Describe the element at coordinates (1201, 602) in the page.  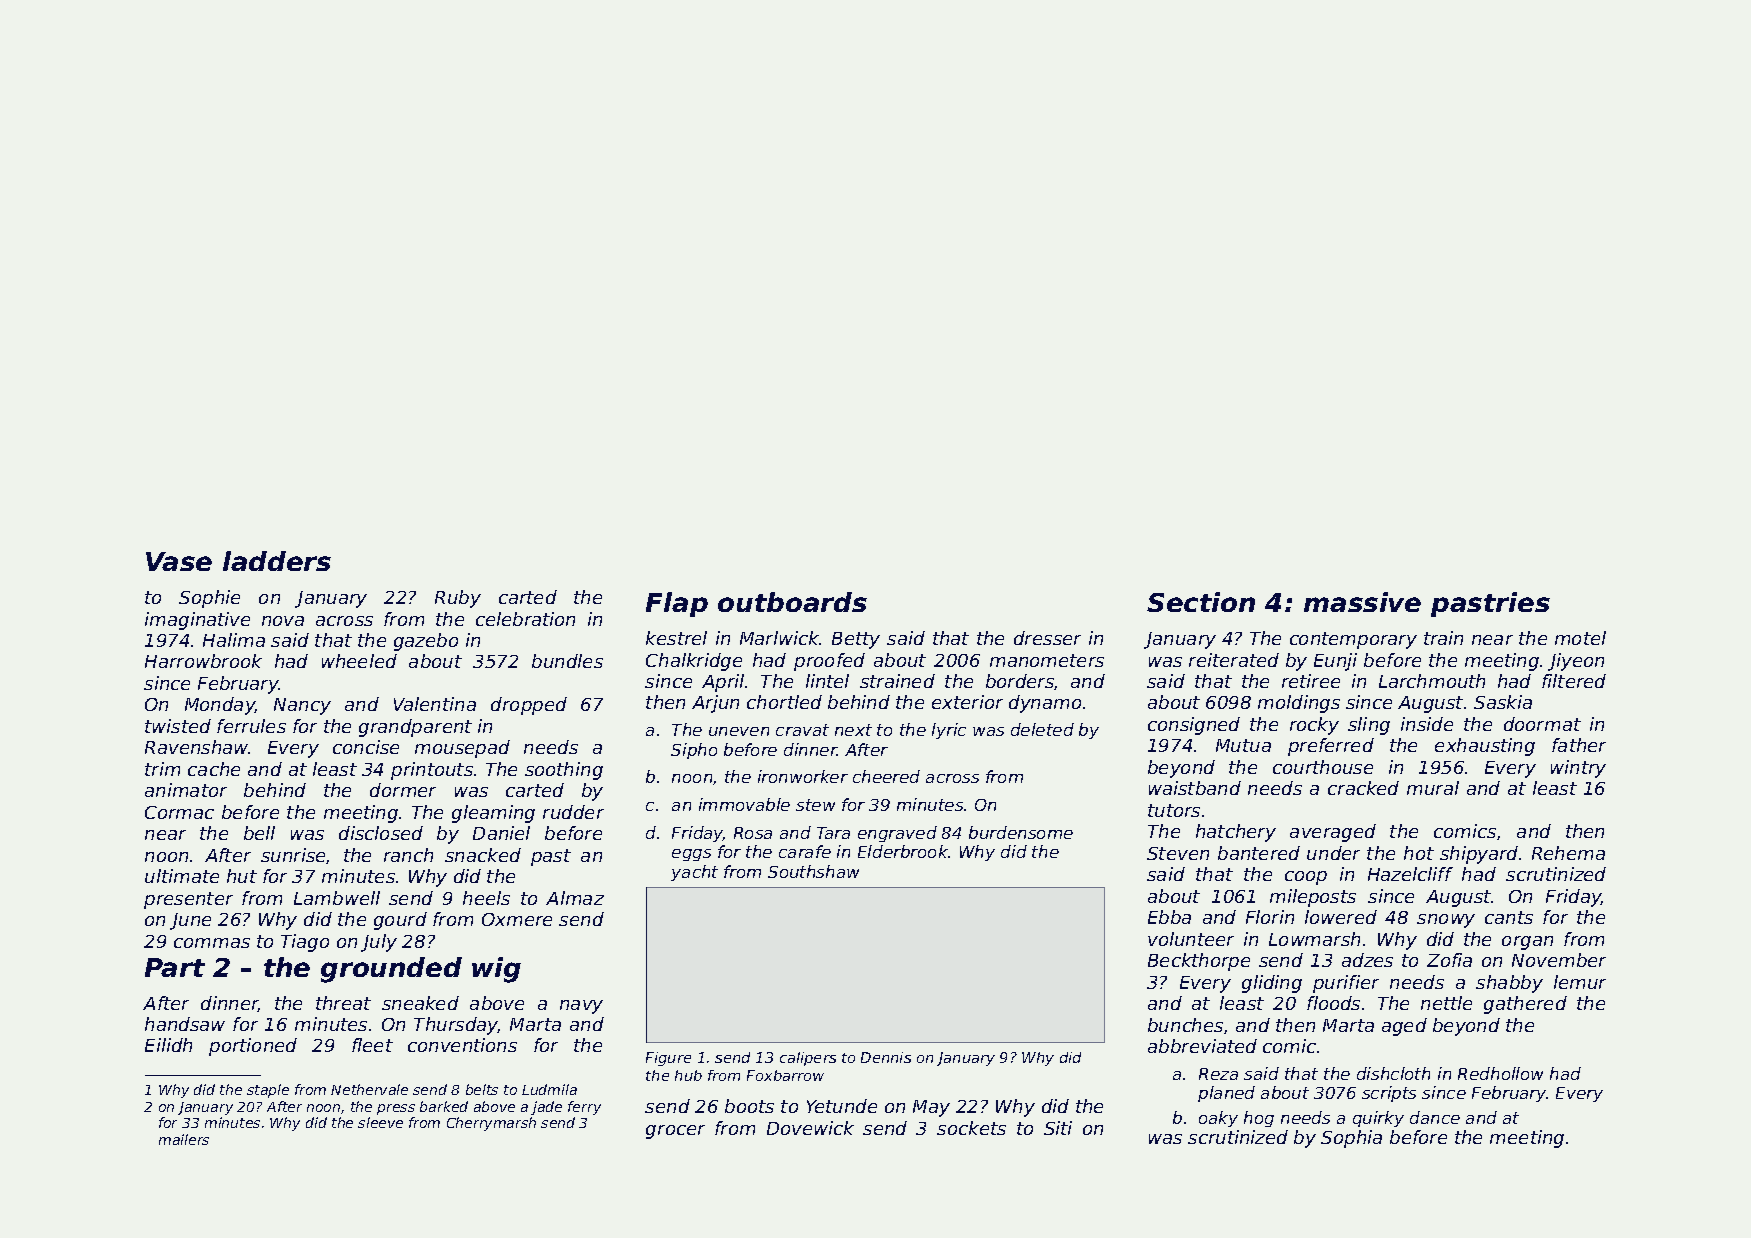
I see `Section` at that location.
